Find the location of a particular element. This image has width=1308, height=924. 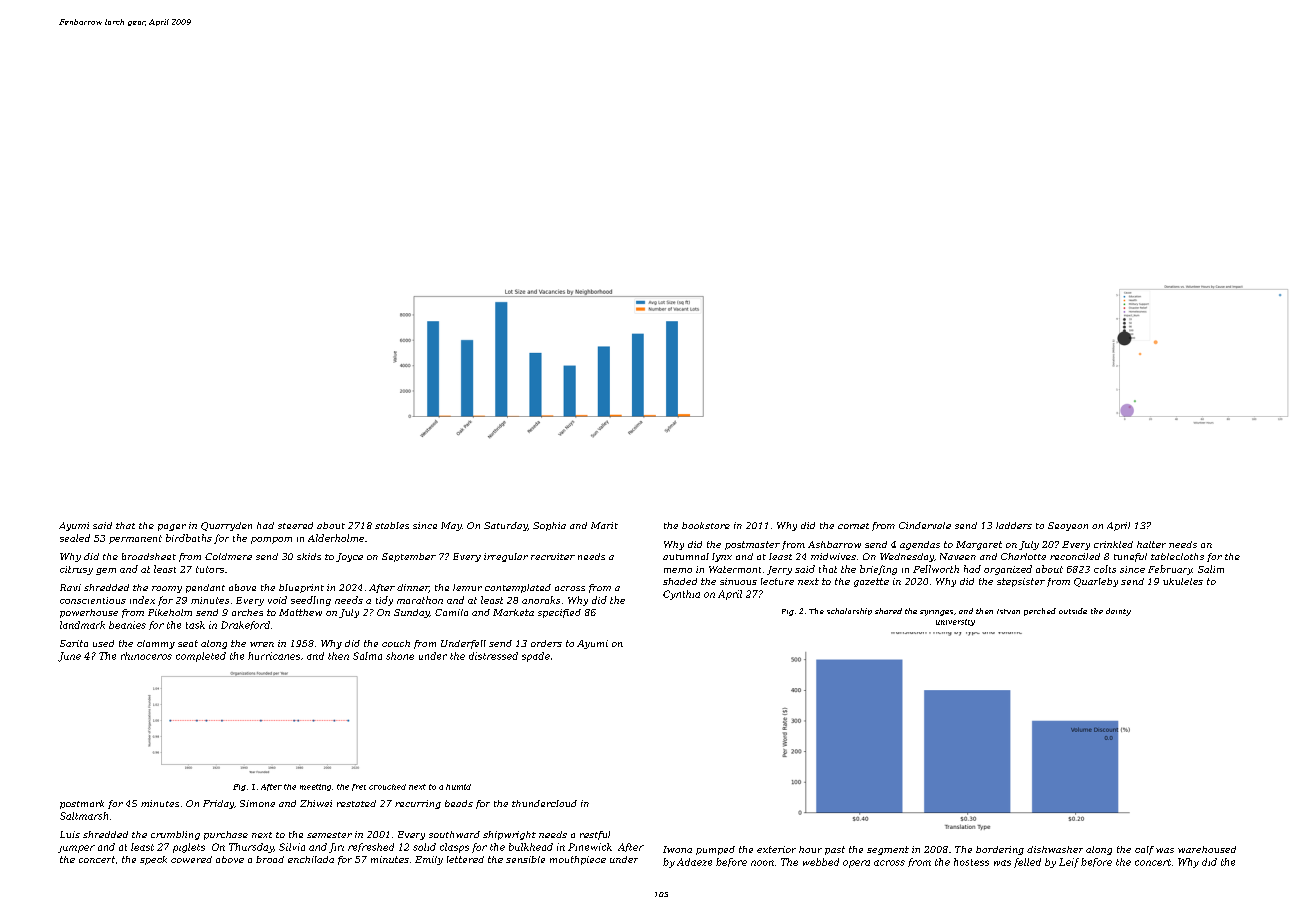

spade is located at coordinates (536, 657).
